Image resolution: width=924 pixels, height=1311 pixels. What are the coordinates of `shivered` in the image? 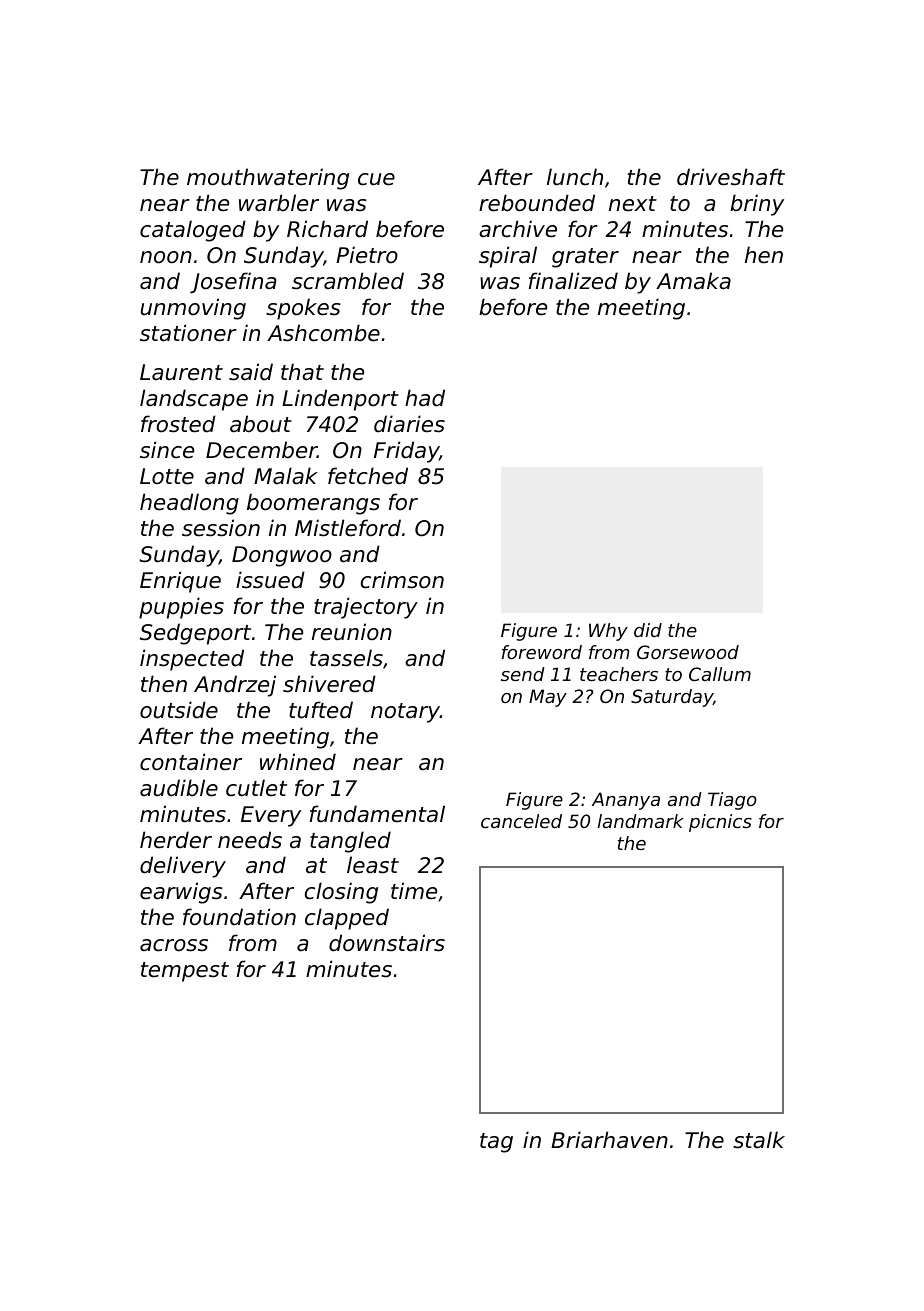 It's located at (329, 684).
